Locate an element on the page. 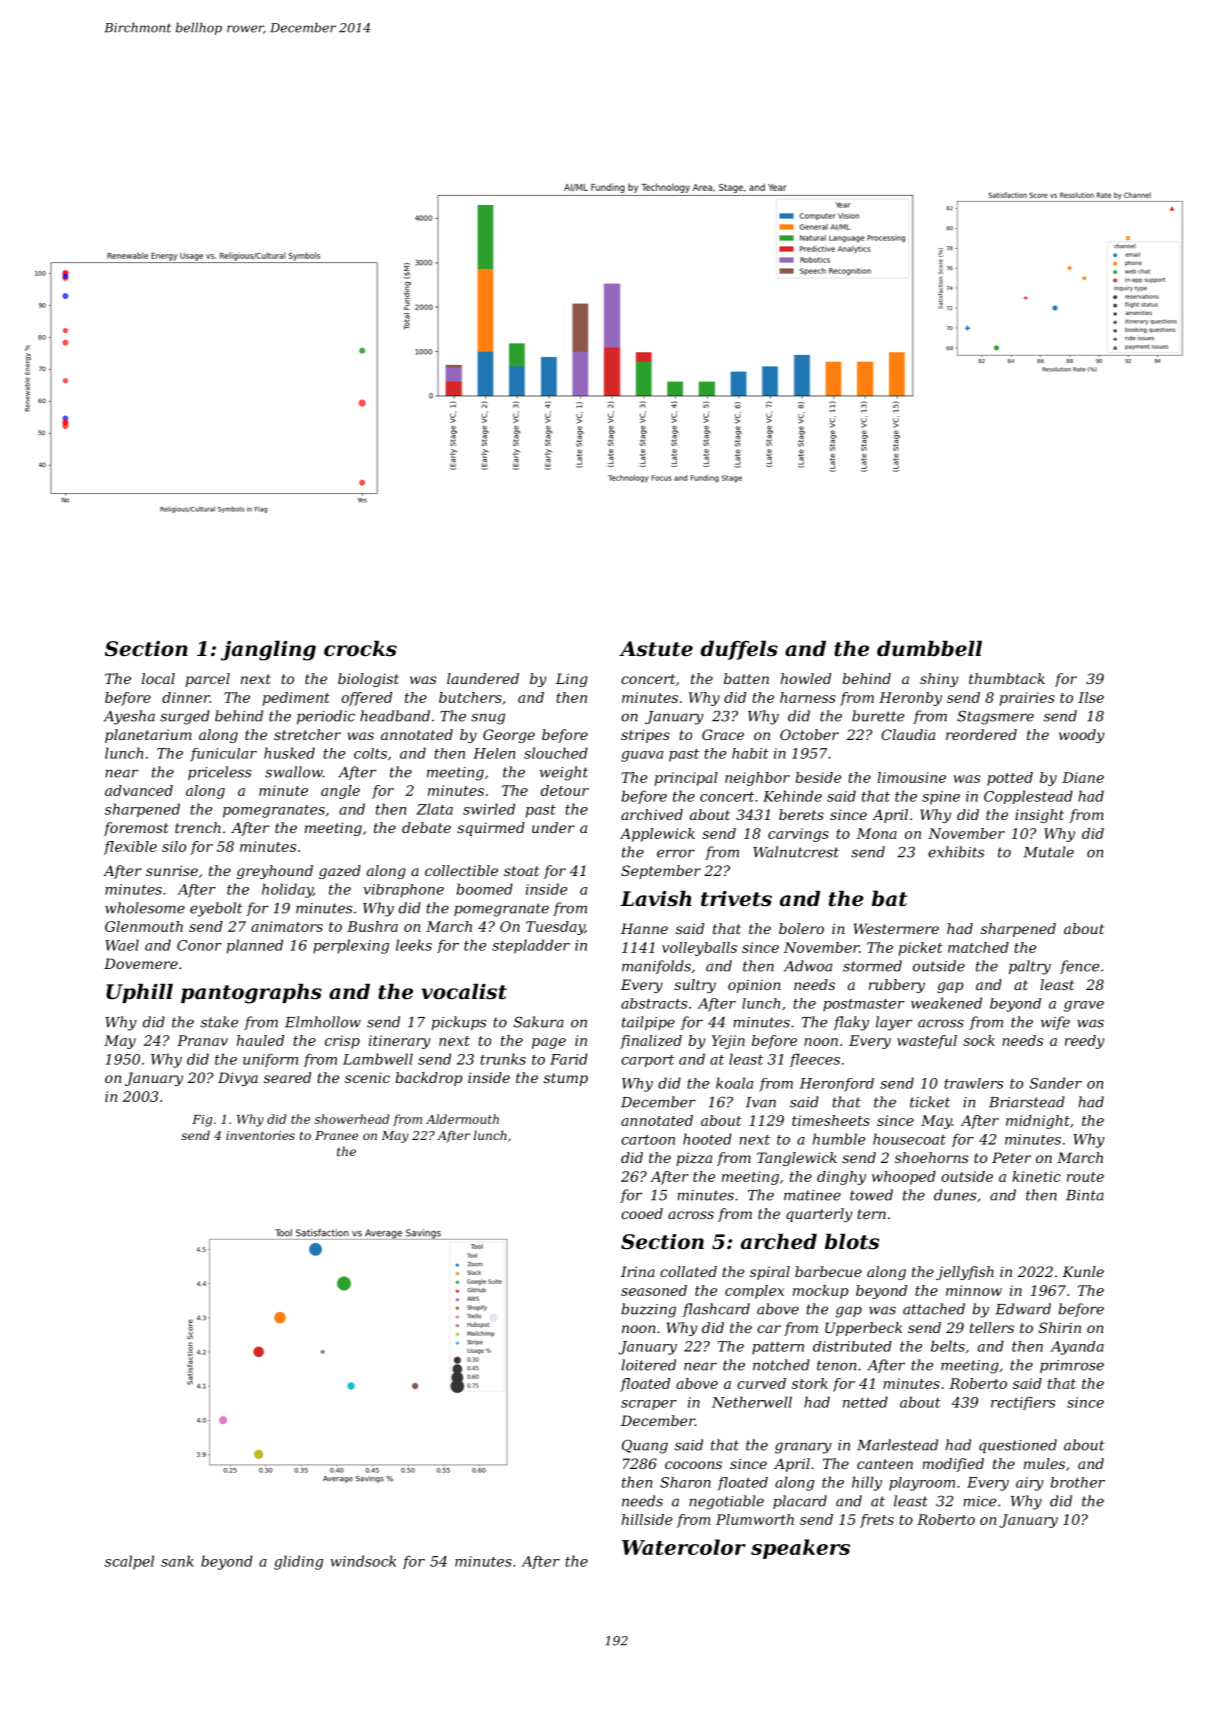 This document has width=1209, height=1710. Applewick is located at coordinates (657, 835).
